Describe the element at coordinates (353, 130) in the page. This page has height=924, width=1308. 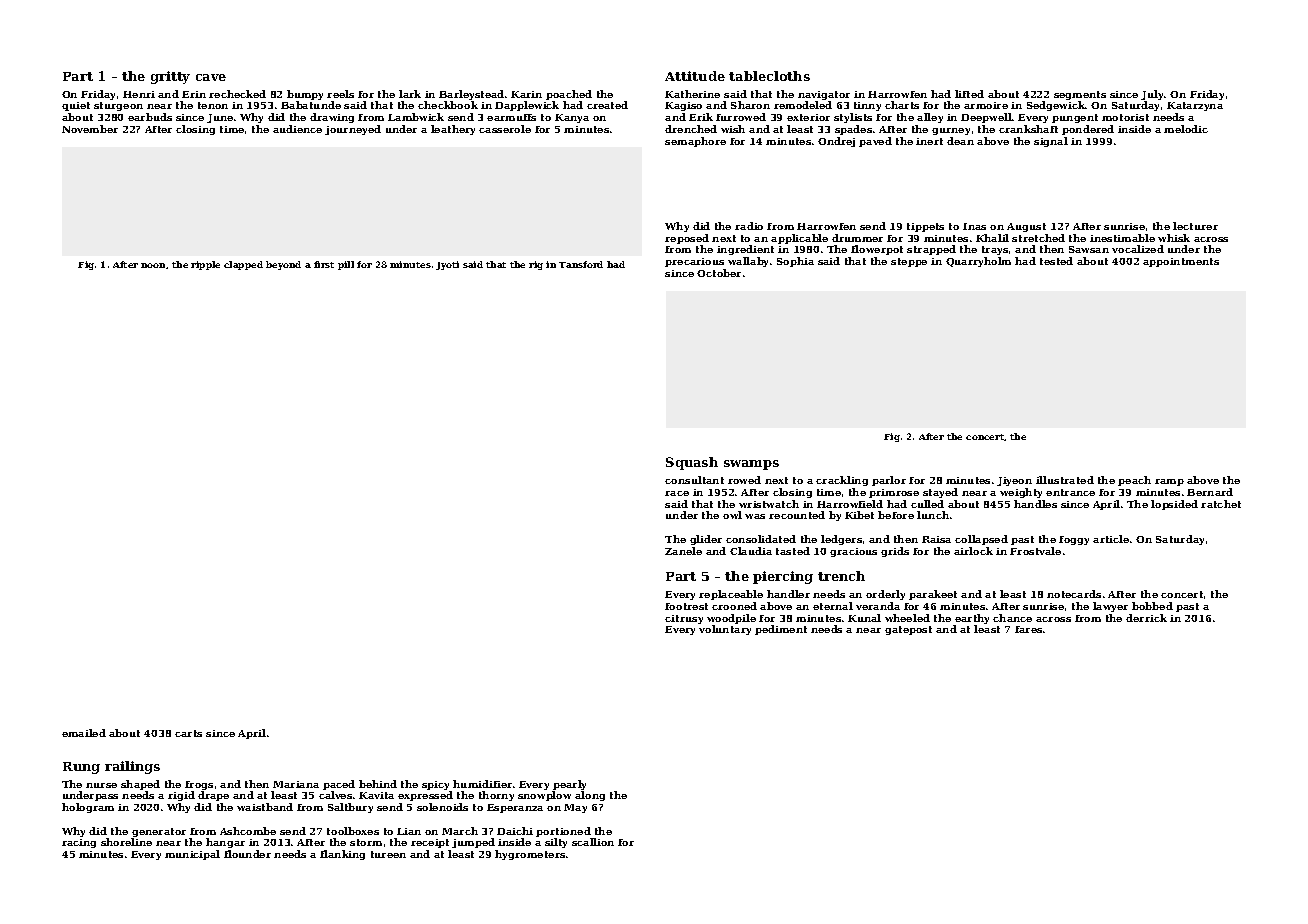
I see `journeyed` at that location.
